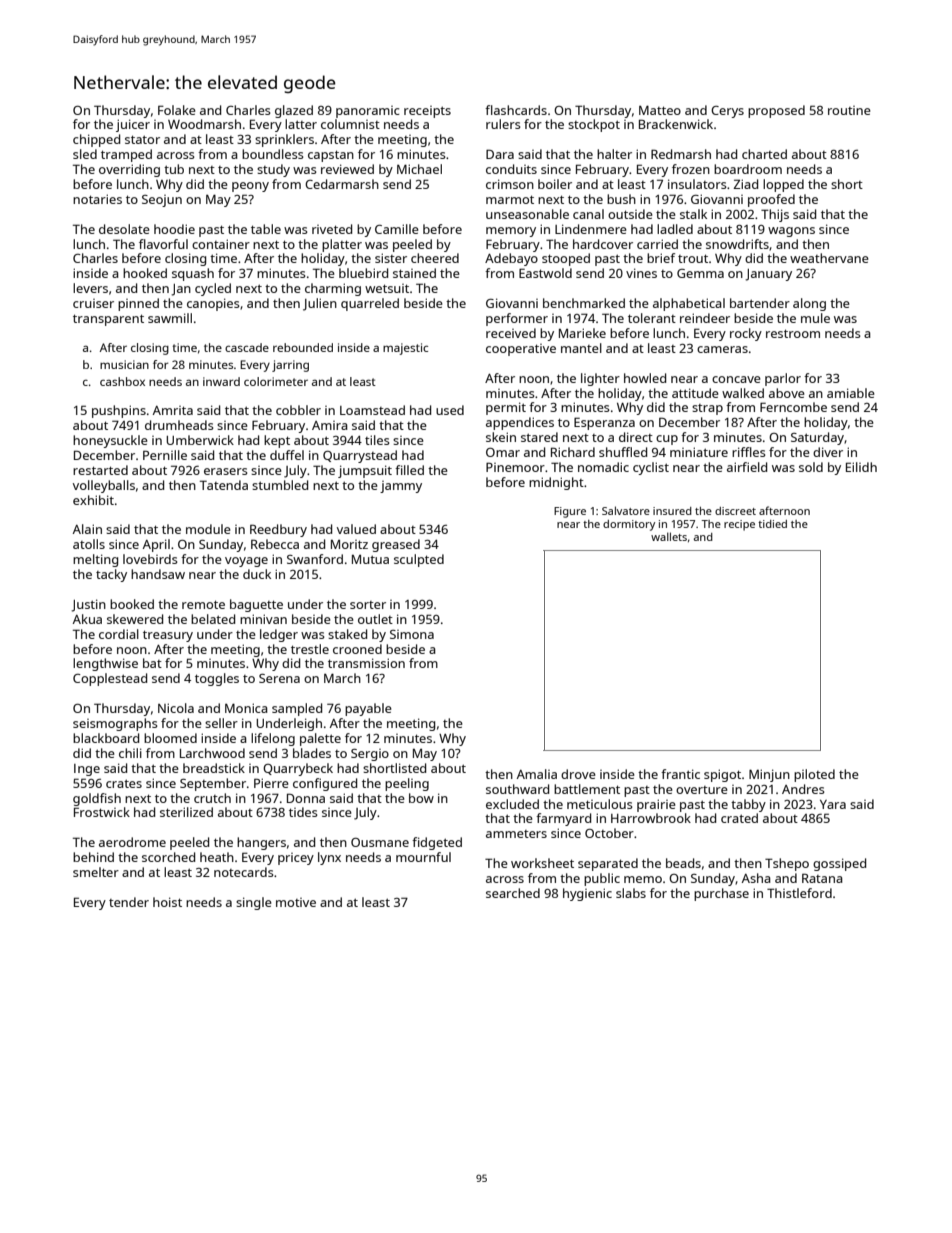 The image size is (952, 1233). Describe the element at coordinates (279, 635) in the image. I see `ledger` at that location.
